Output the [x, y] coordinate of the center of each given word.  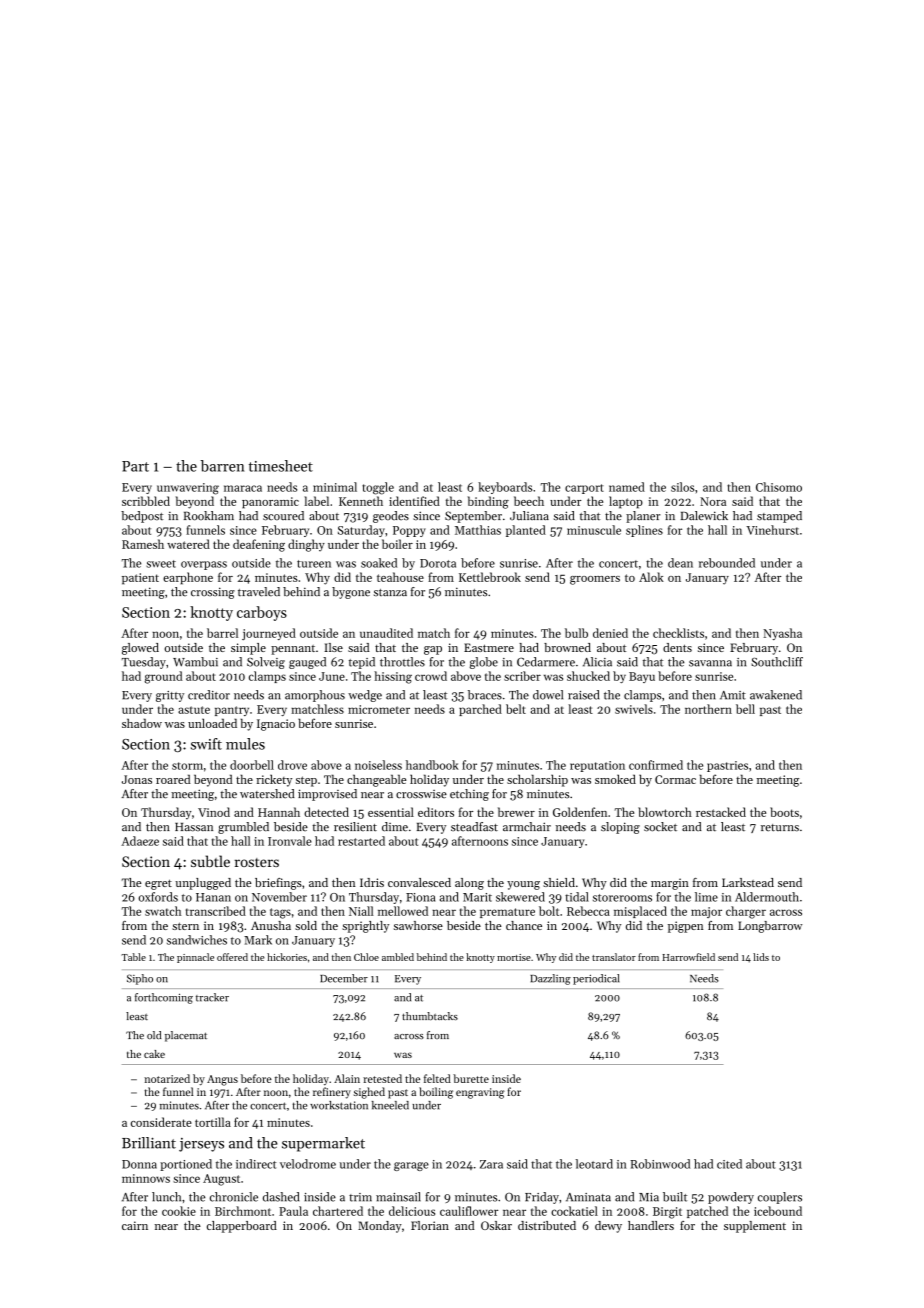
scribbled [146, 501]
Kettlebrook [490, 577]
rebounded [727, 563]
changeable [376, 780]
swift [206, 744]
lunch [166, 1197]
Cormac [675, 779]
